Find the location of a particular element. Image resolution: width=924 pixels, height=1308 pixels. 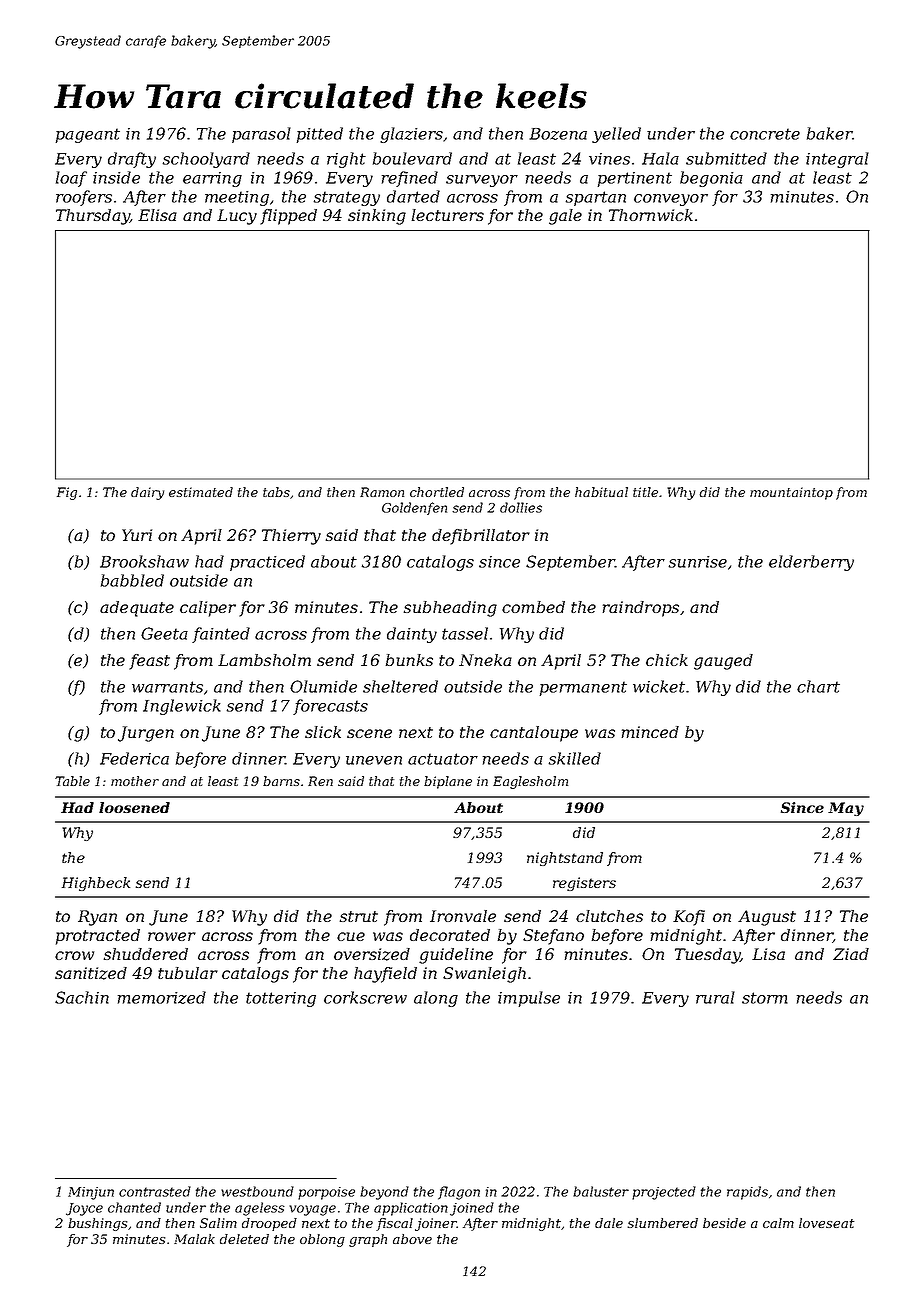

subheading is located at coordinates (450, 609).
